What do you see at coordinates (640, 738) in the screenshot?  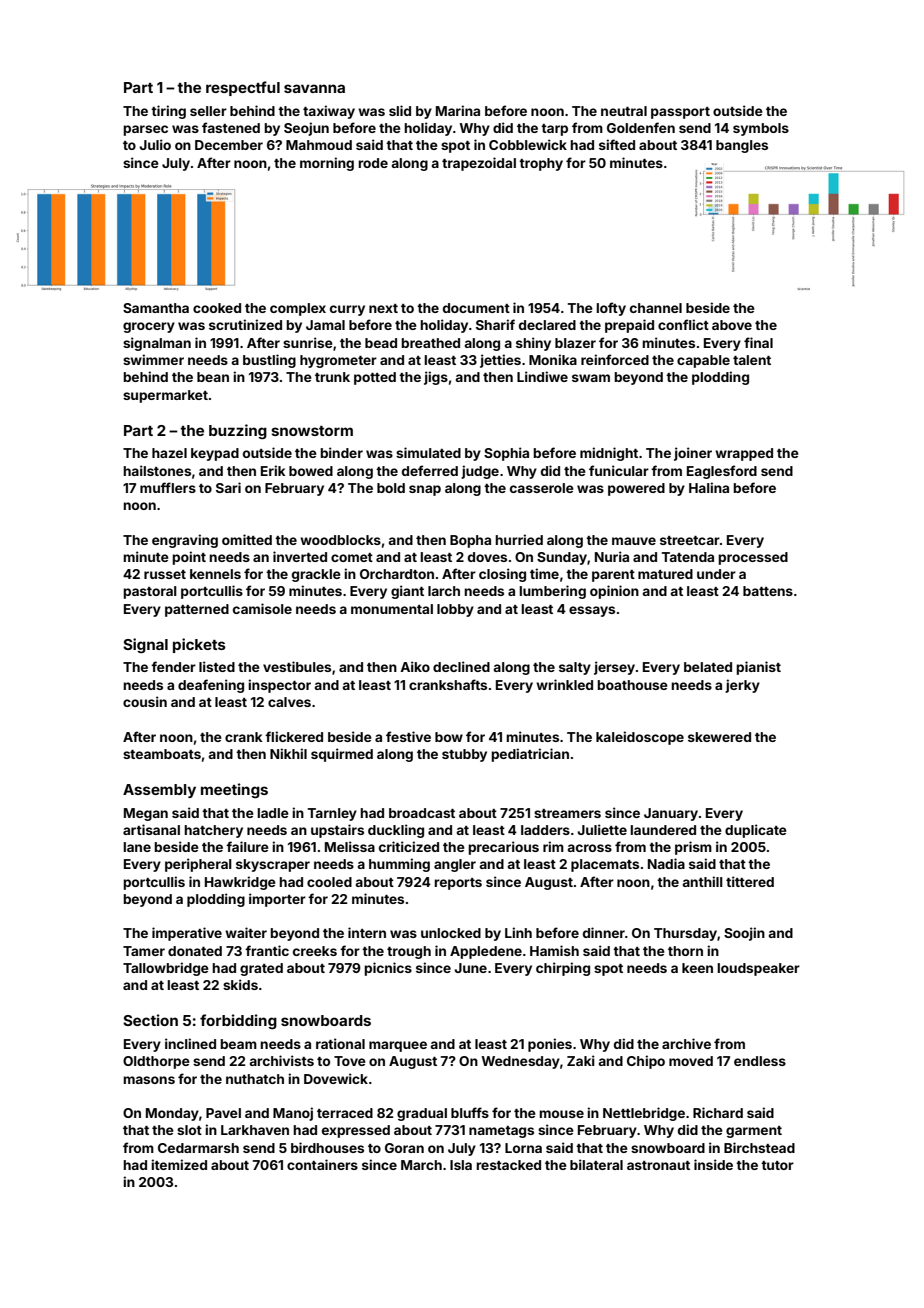 I see `kaleidoscope` at bounding box center [640, 738].
